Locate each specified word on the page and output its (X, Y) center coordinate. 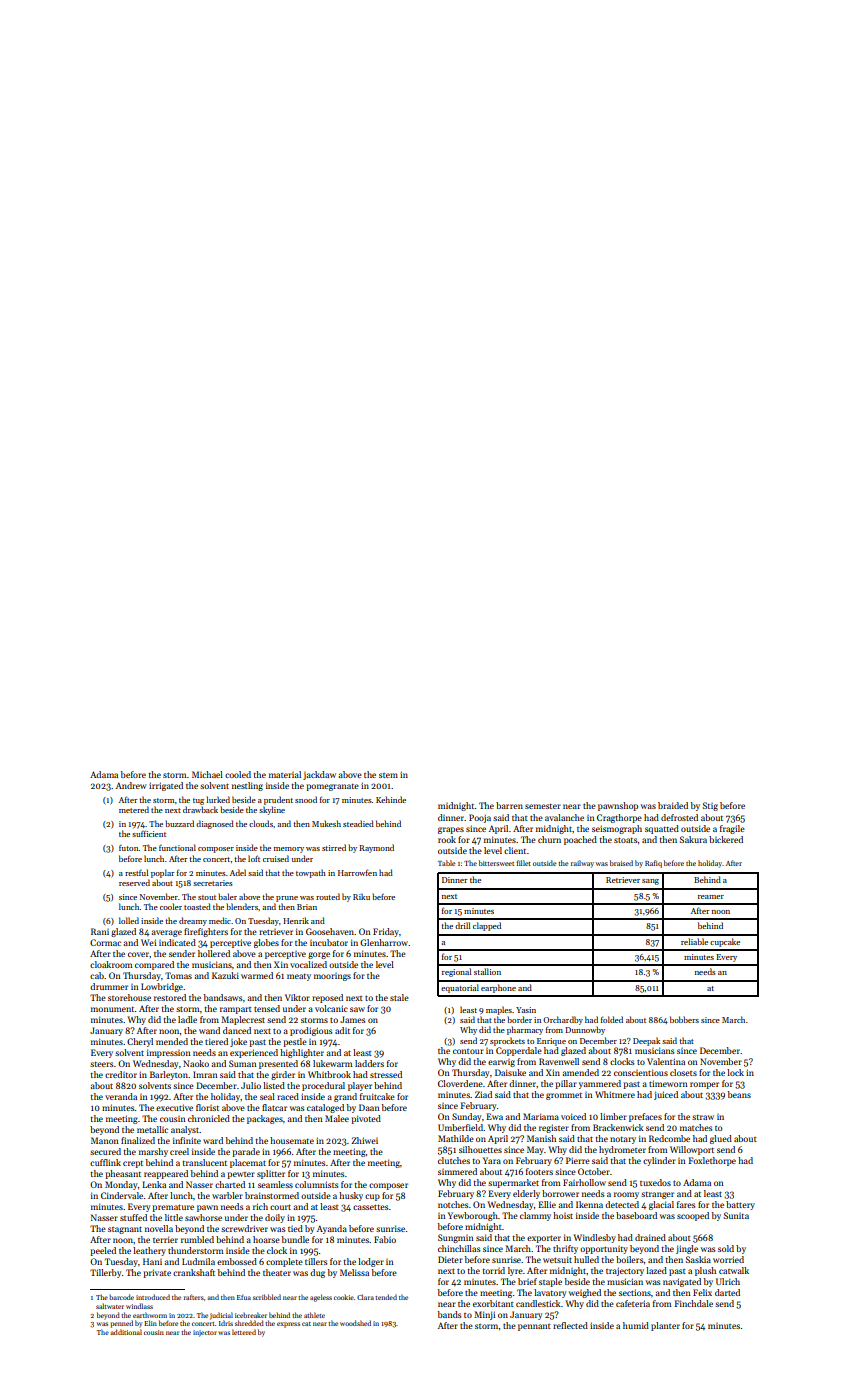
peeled (103, 1251)
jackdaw (319, 775)
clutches (454, 1160)
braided (673, 805)
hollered (214, 953)
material (285, 774)
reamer (711, 897)
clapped (487, 926)
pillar (566, 1084)
